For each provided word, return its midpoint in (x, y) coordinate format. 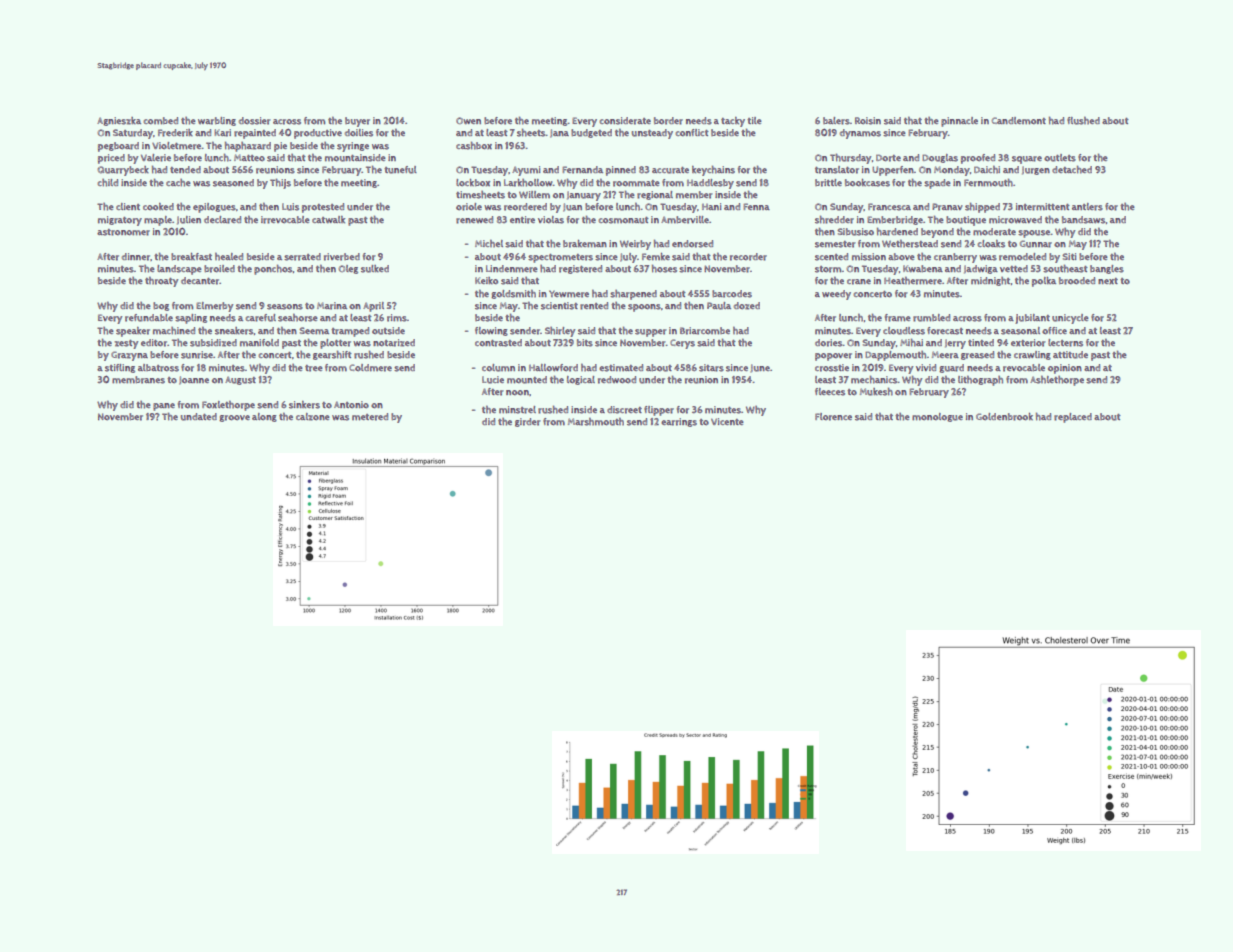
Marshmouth (596, 422)
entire (522, 220)
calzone (313, 417)
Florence (833, 417)
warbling (217, 121)
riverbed (342, 257)
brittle (828, 183)
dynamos (860, 134)
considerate (625, 121)
